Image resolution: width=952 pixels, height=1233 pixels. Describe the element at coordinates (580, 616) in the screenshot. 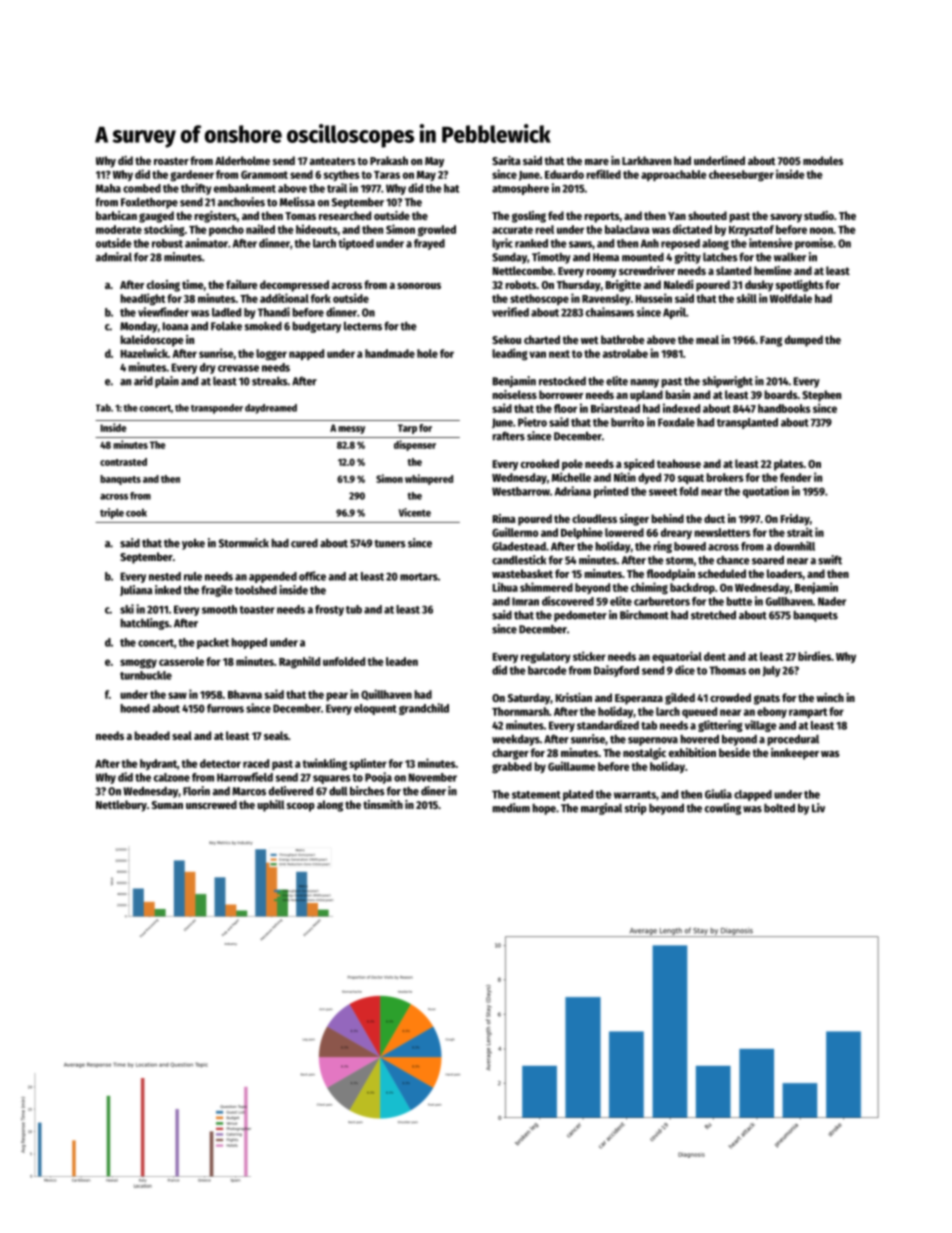

I see `pedometer` at that location.
